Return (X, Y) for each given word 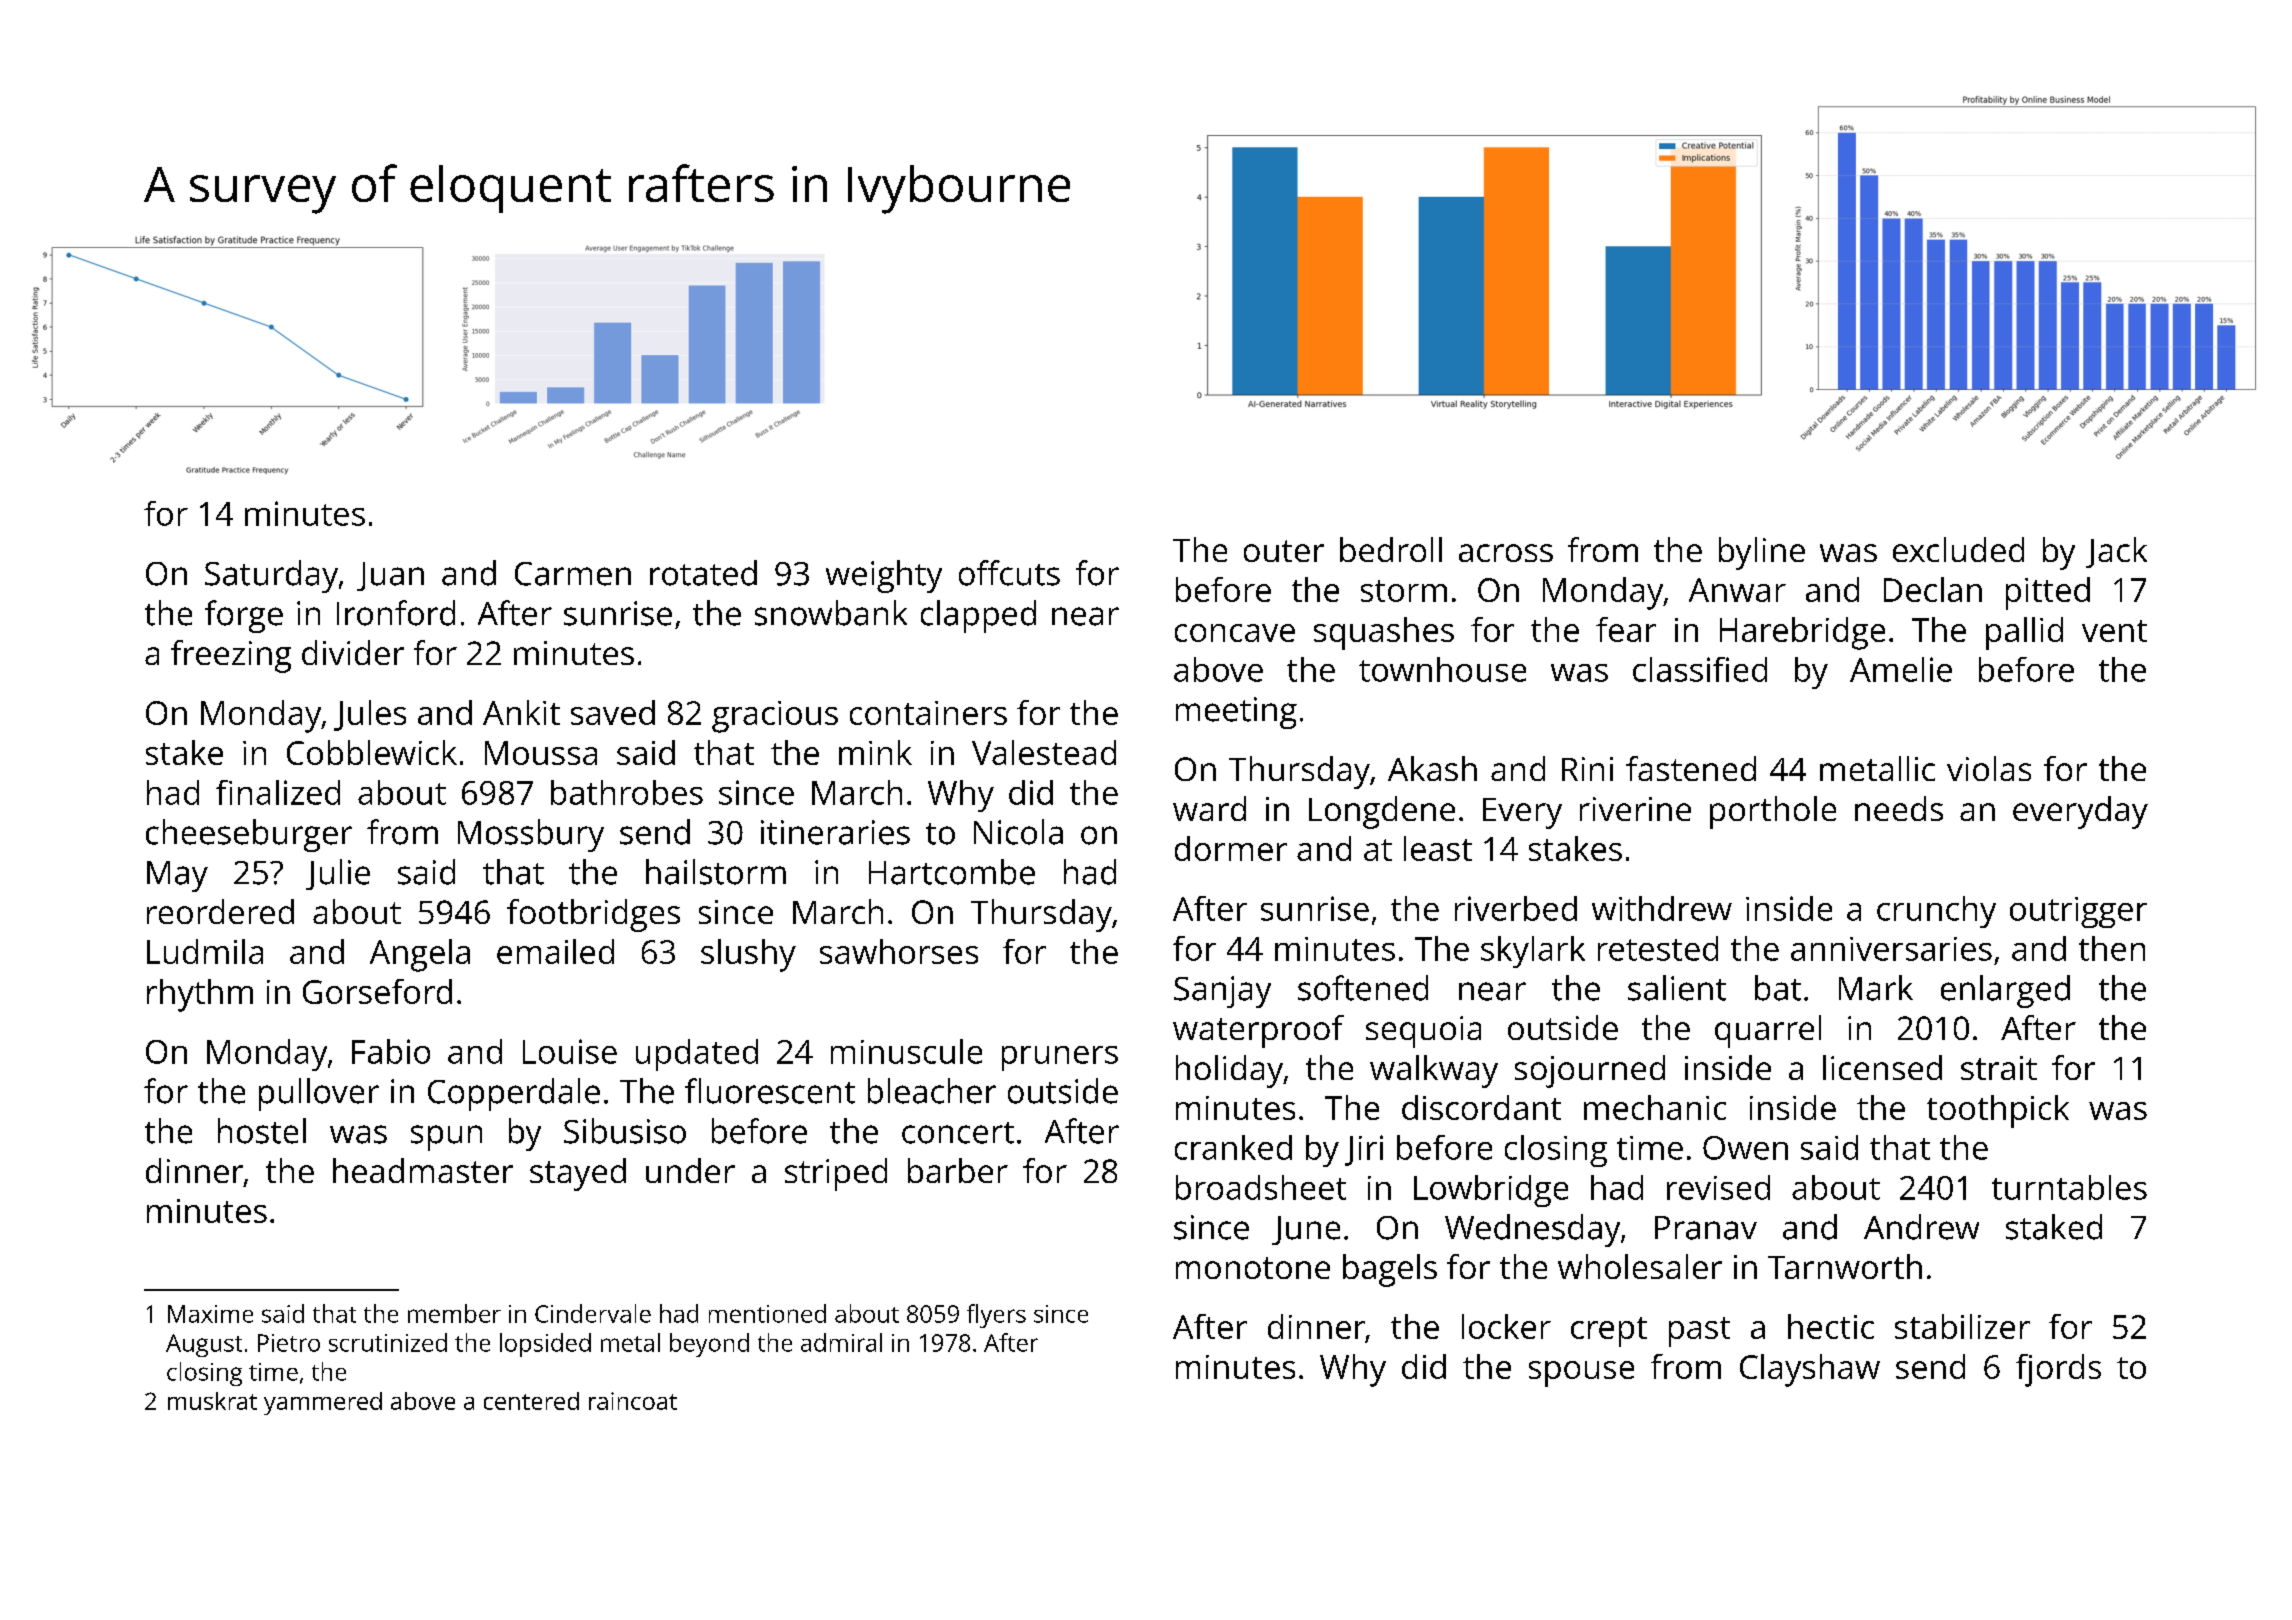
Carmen (573, 574)
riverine (1635, 809)
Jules (370, 715)
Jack (2116, 552)
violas (1989, 768)
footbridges (593, 915)
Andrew (1921, 1227)
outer (1284, 551)
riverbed (1516, 908)
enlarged (2005, 991)
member (454, 1313)
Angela (420, 955)
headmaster (423, 1170)
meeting (1236, 713)
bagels (1390, 1270)
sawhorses (899, 951)
